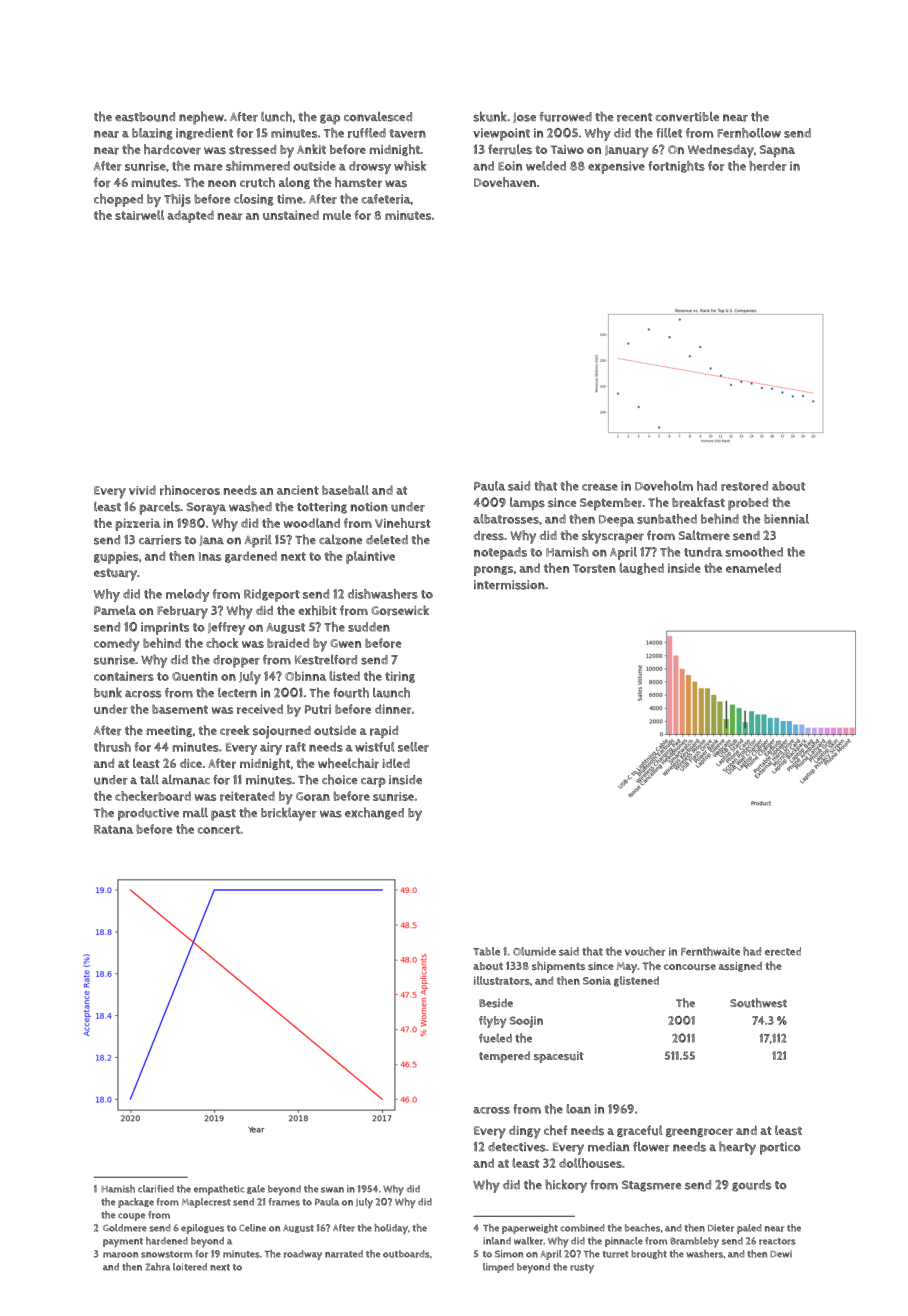 The height and width of the screenshot is (1316, 908). What do you see at coordinates (600, 487) in the screenshot?
I see `crease` at bounding box center [600, 487].
